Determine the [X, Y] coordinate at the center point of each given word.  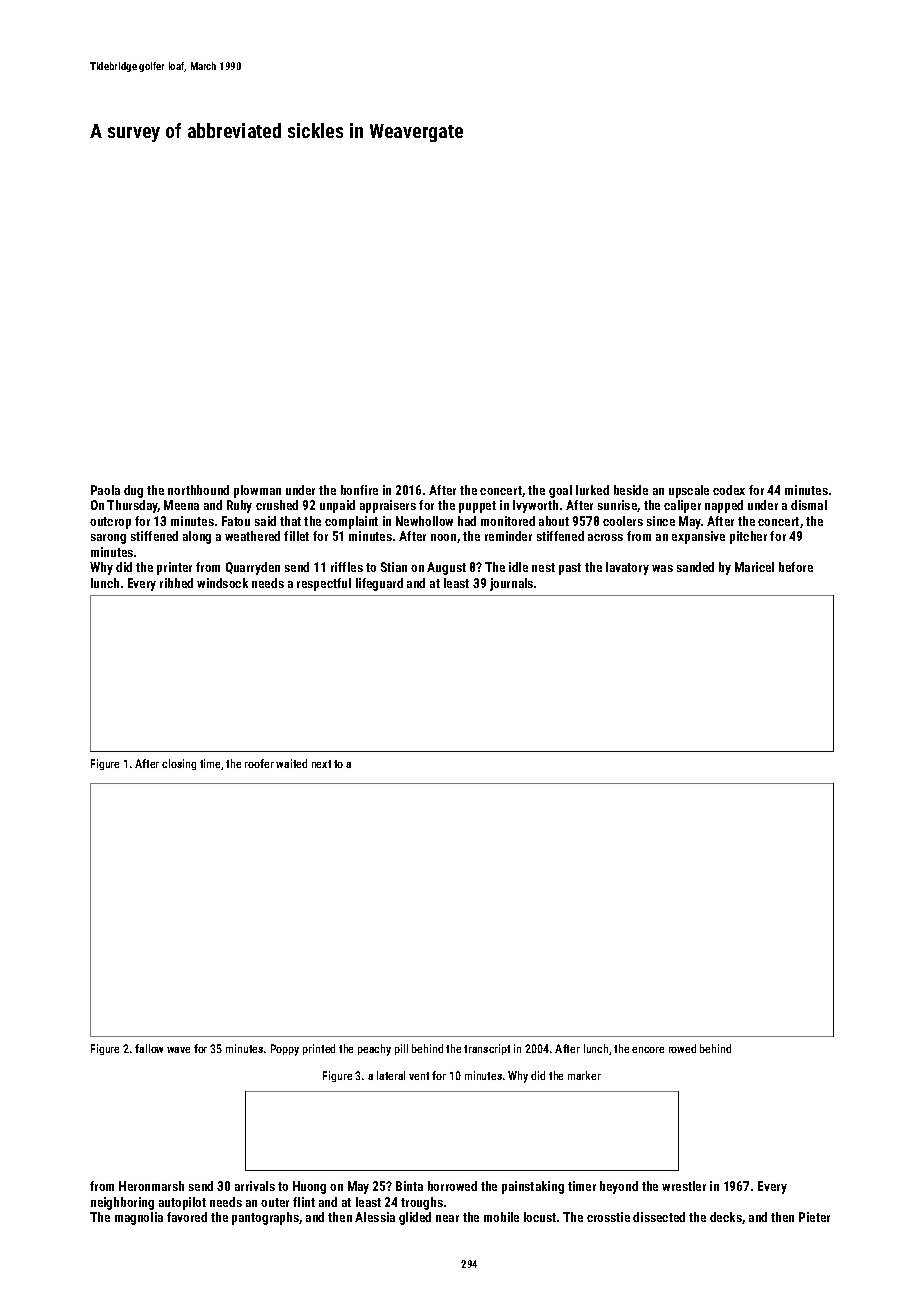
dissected [659, 1217]
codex [729, 490]
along [197, 537]
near [447, 1218]
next [321, 764]
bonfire [359, 490]
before [796, 567]
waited [291, 763]
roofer [259, 763]
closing [179, 764]
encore [648, 1050]
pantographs [265, 1218]
